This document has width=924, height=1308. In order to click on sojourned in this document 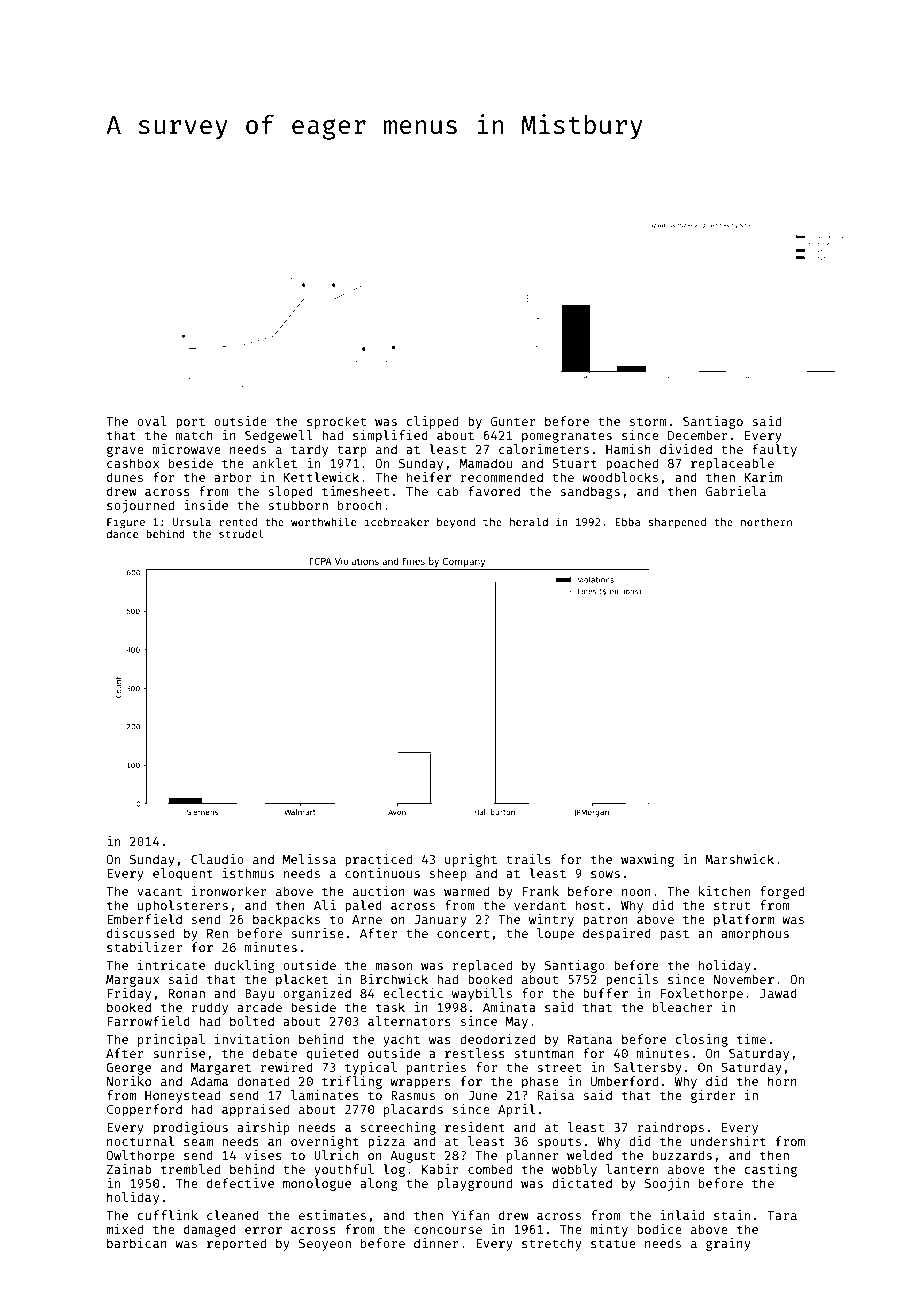, I will do `click(140, 506)`.
